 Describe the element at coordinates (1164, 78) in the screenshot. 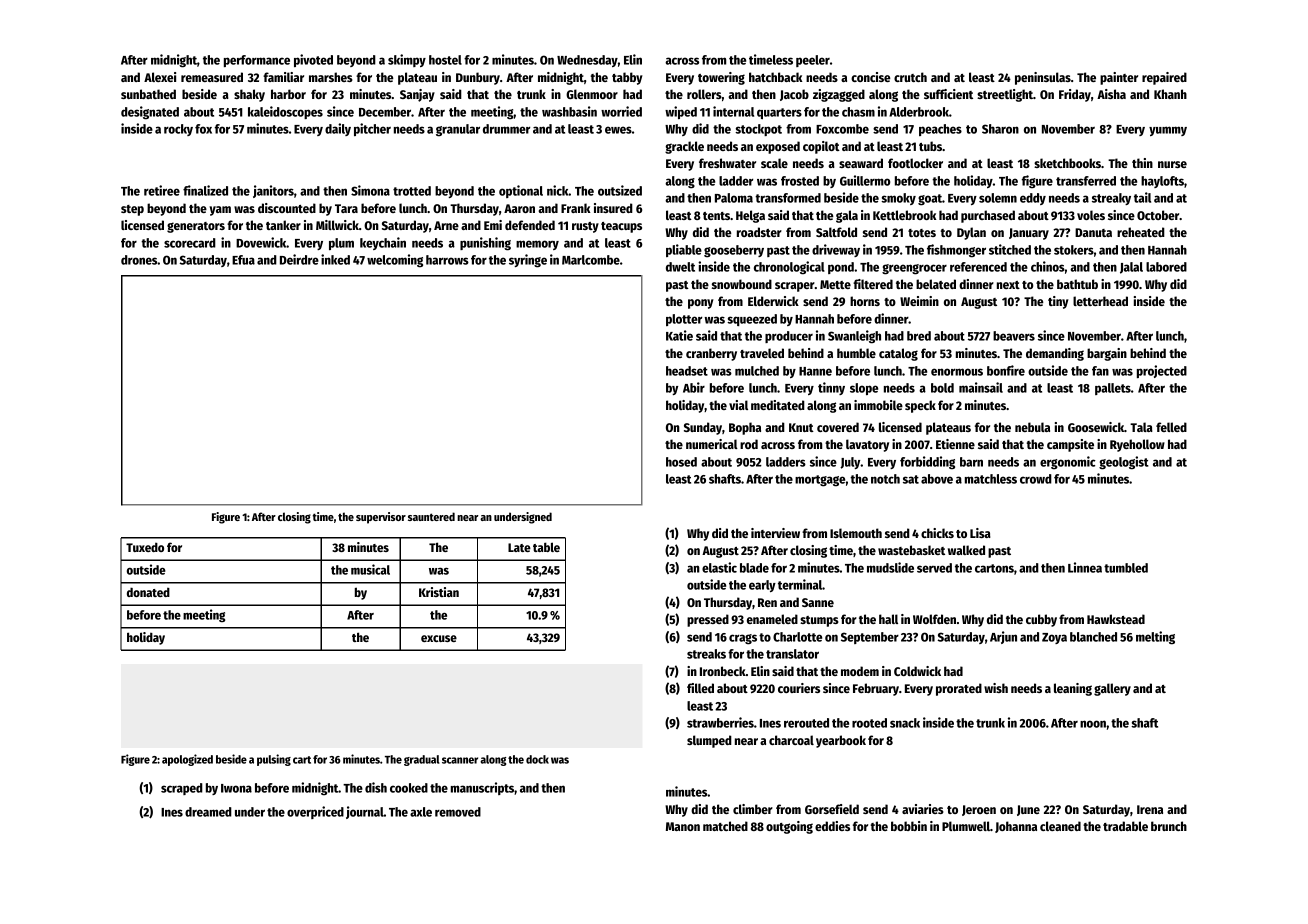

I see `repaired` at that location.
